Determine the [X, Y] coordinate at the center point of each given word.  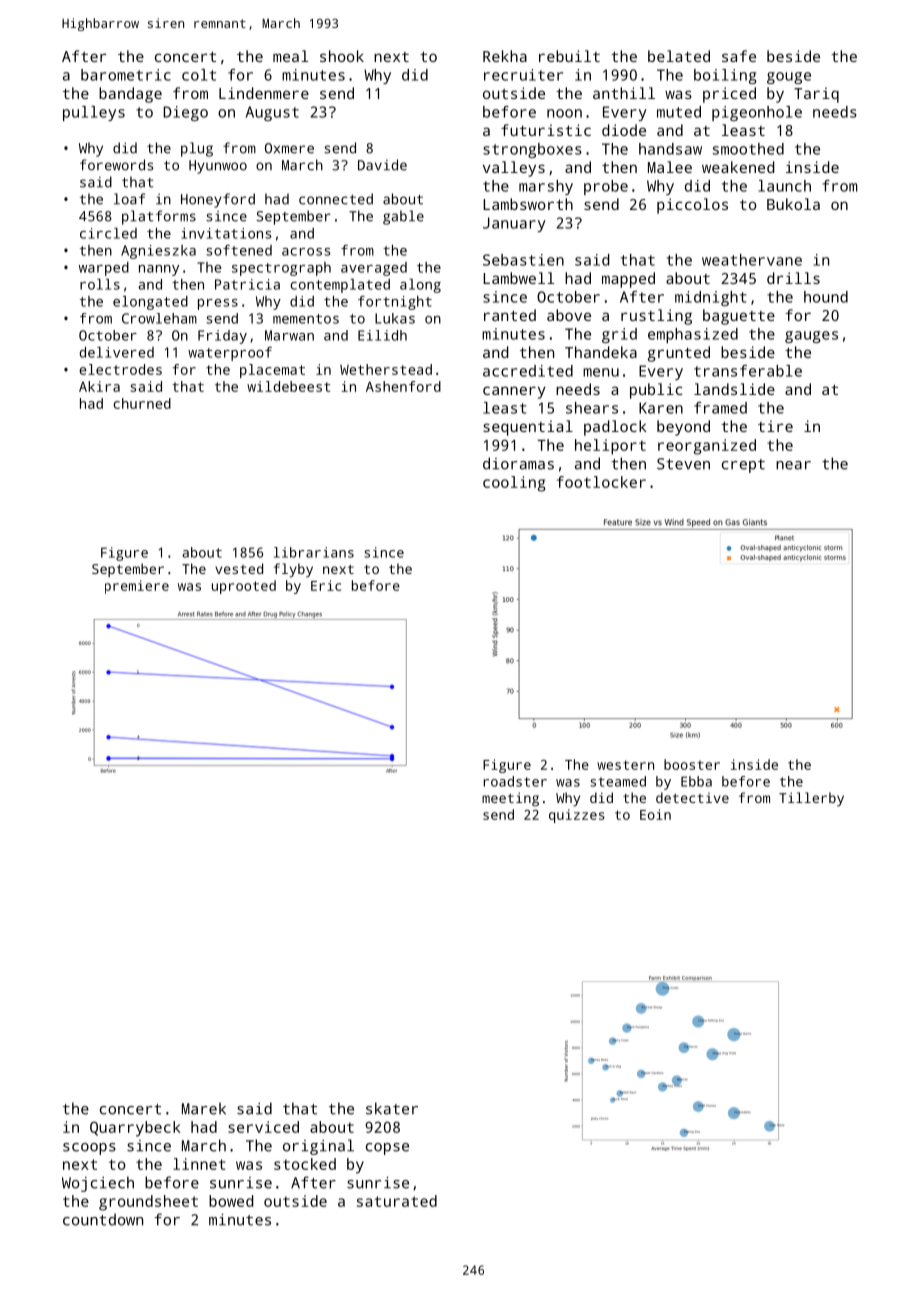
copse [387, 1149]
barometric [126, 75]
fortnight [395, 303]
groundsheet [148, 1203]
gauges [811, 337]
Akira [99, 386]
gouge [789, 78]
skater [392, 1108]
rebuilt [569, 56]
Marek [204, 1108]
